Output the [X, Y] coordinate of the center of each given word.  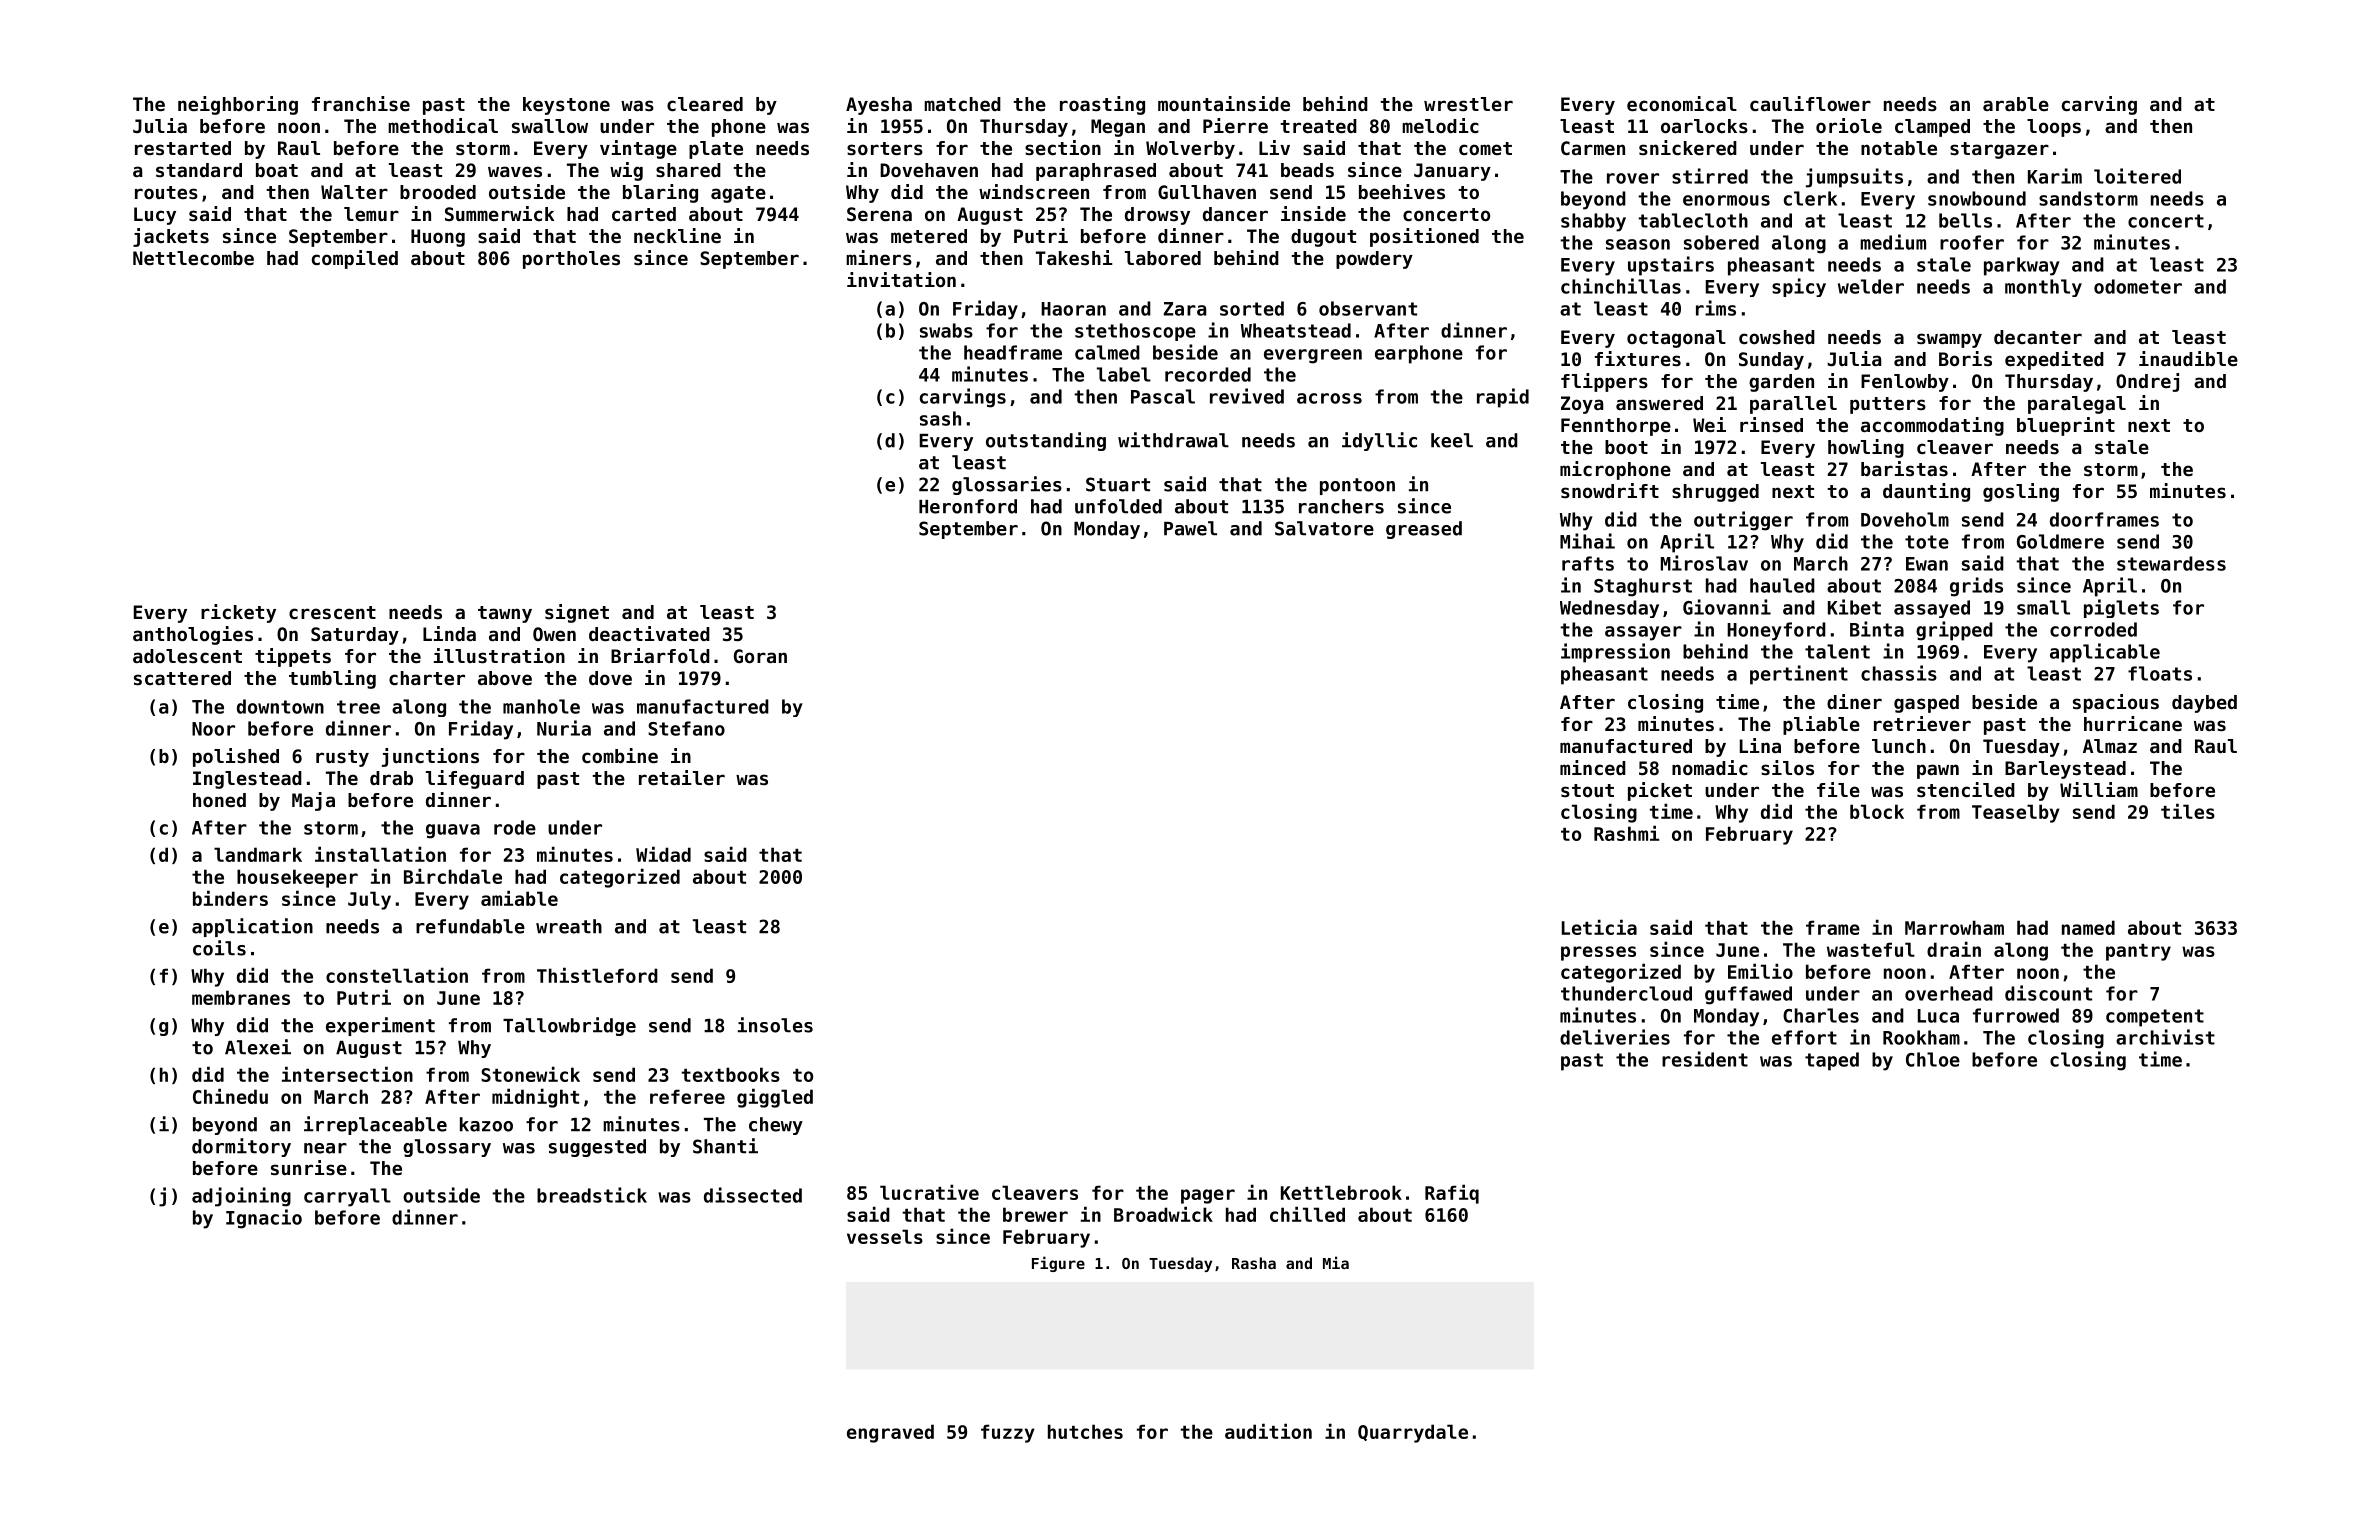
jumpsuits [1854, 178]
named [2088, 927]
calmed [1107, 352]
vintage [638, 149]
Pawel [1190, 528]
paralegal [2077, 405]
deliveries [1615, 1037]
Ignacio [264, 1219]
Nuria [564, 728]
